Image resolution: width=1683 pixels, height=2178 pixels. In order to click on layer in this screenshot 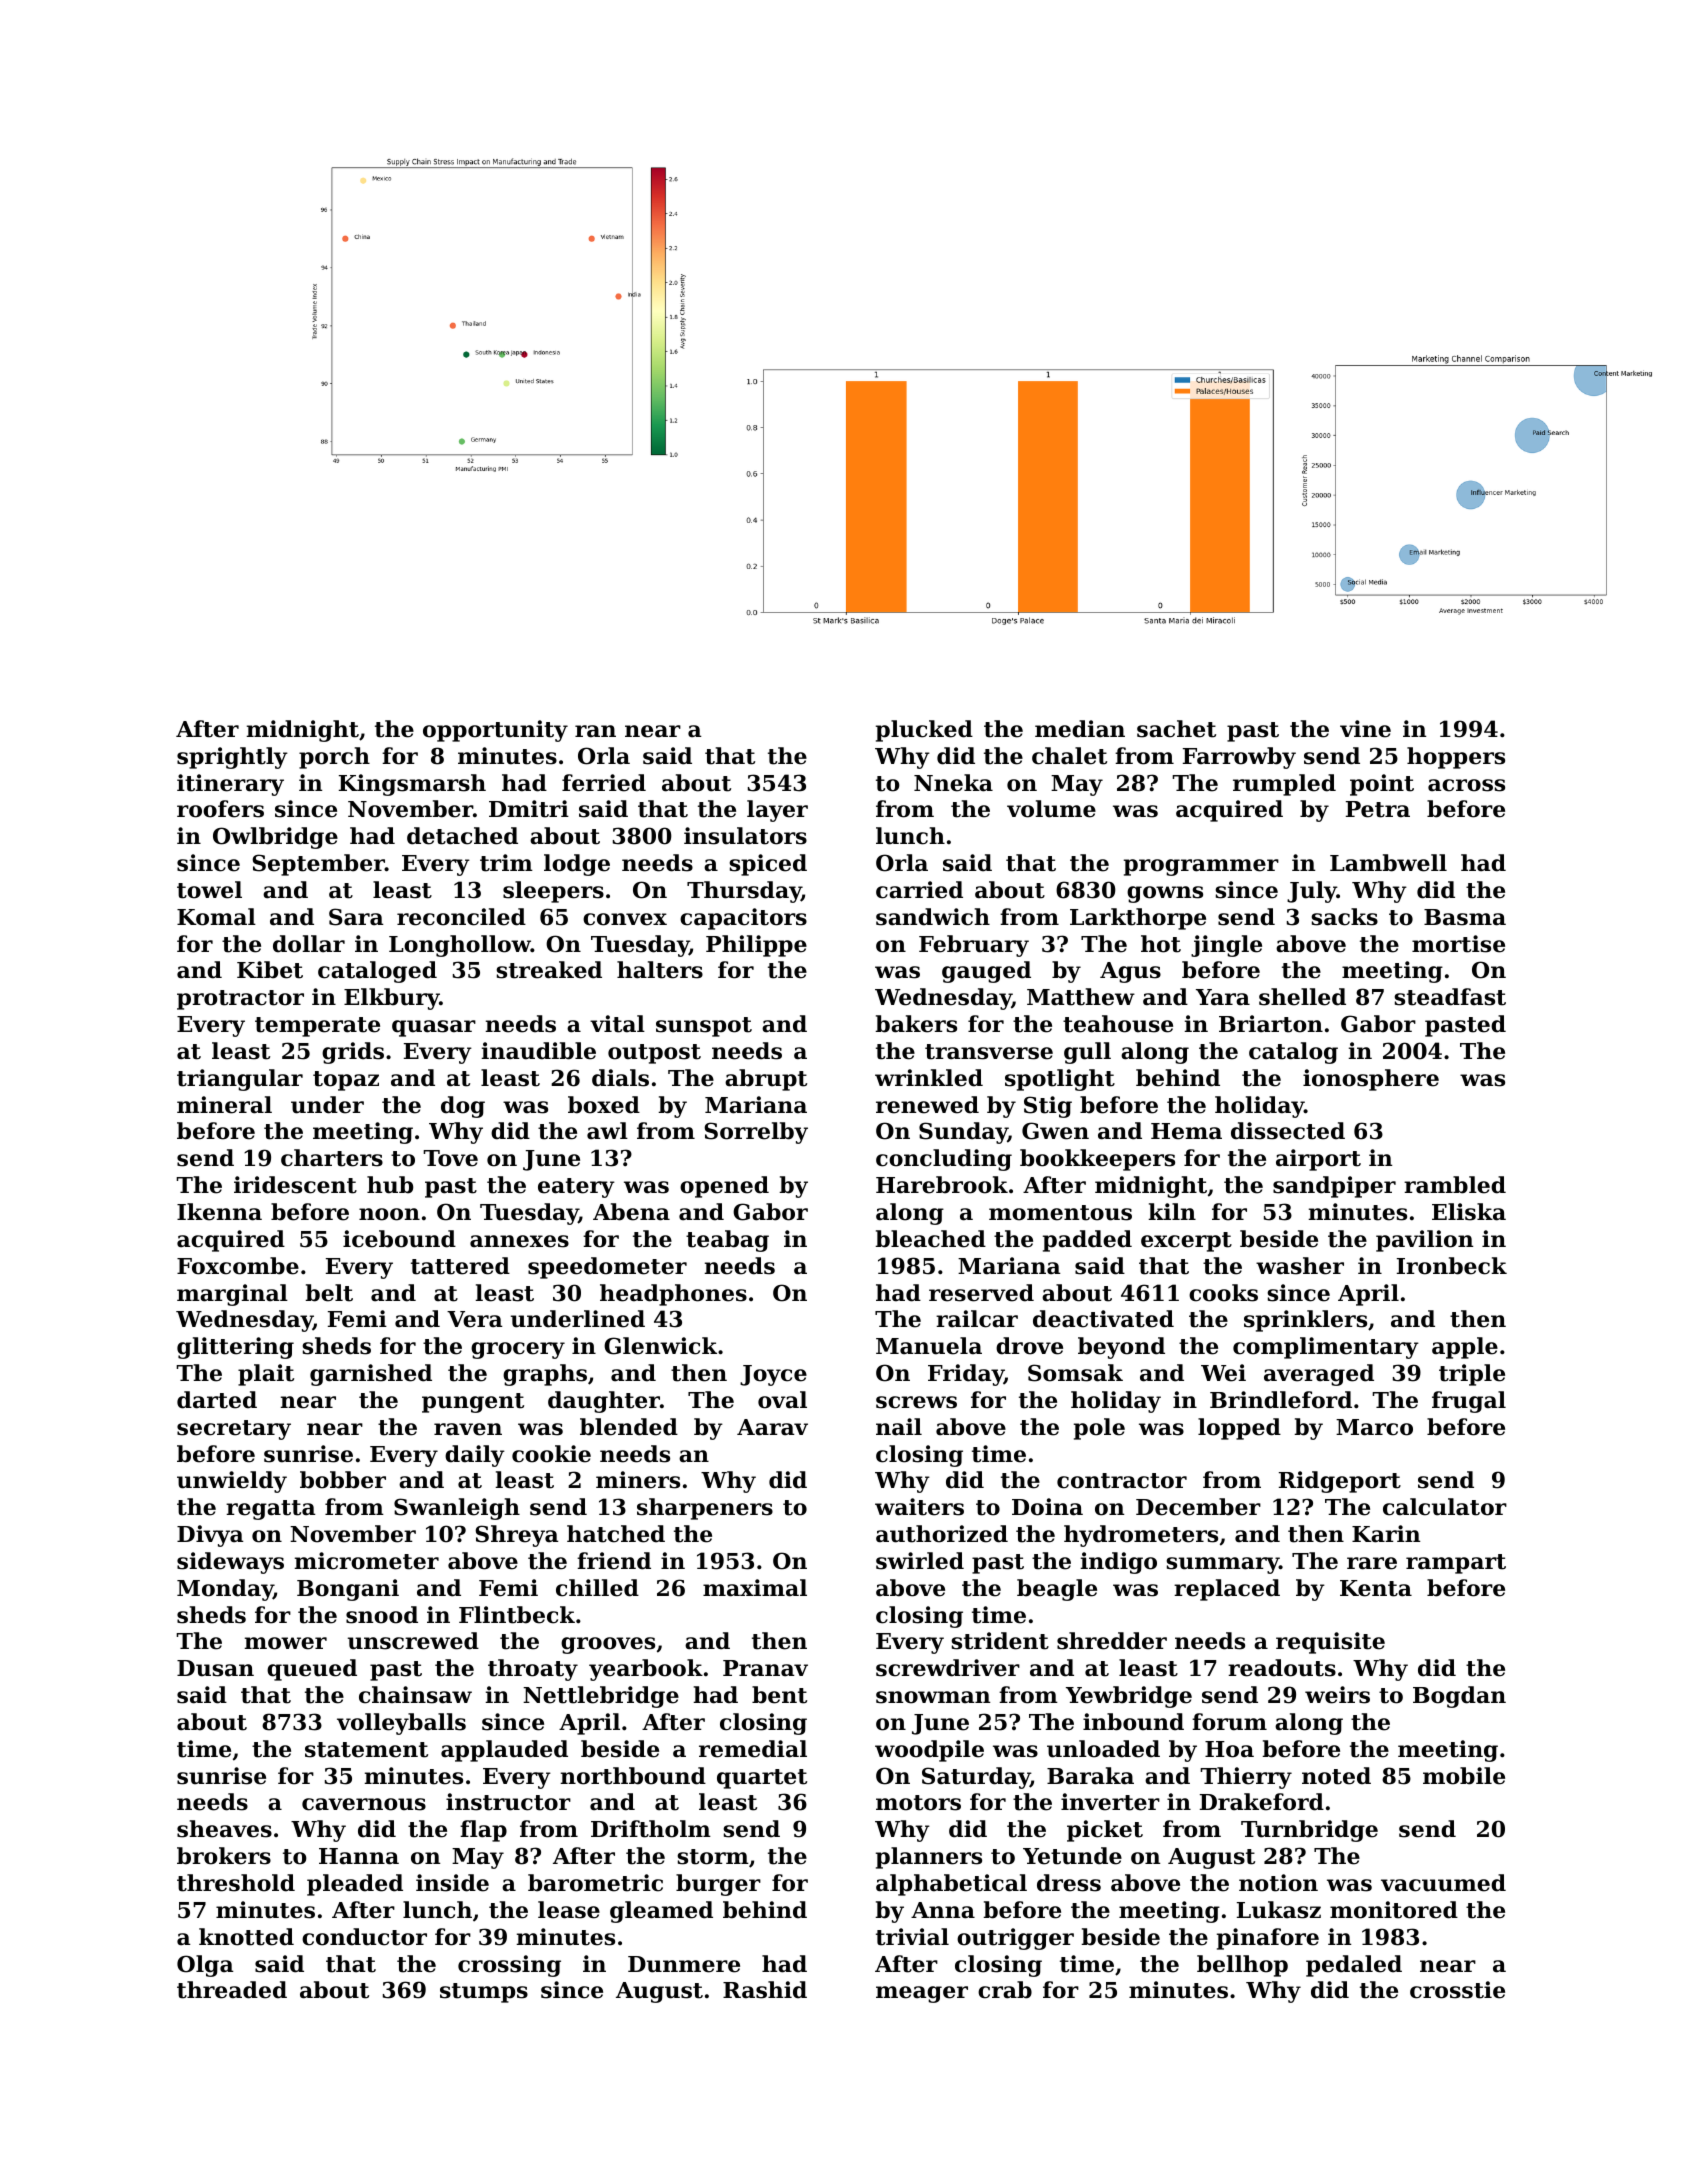, I will do `click(777, 811)`.
